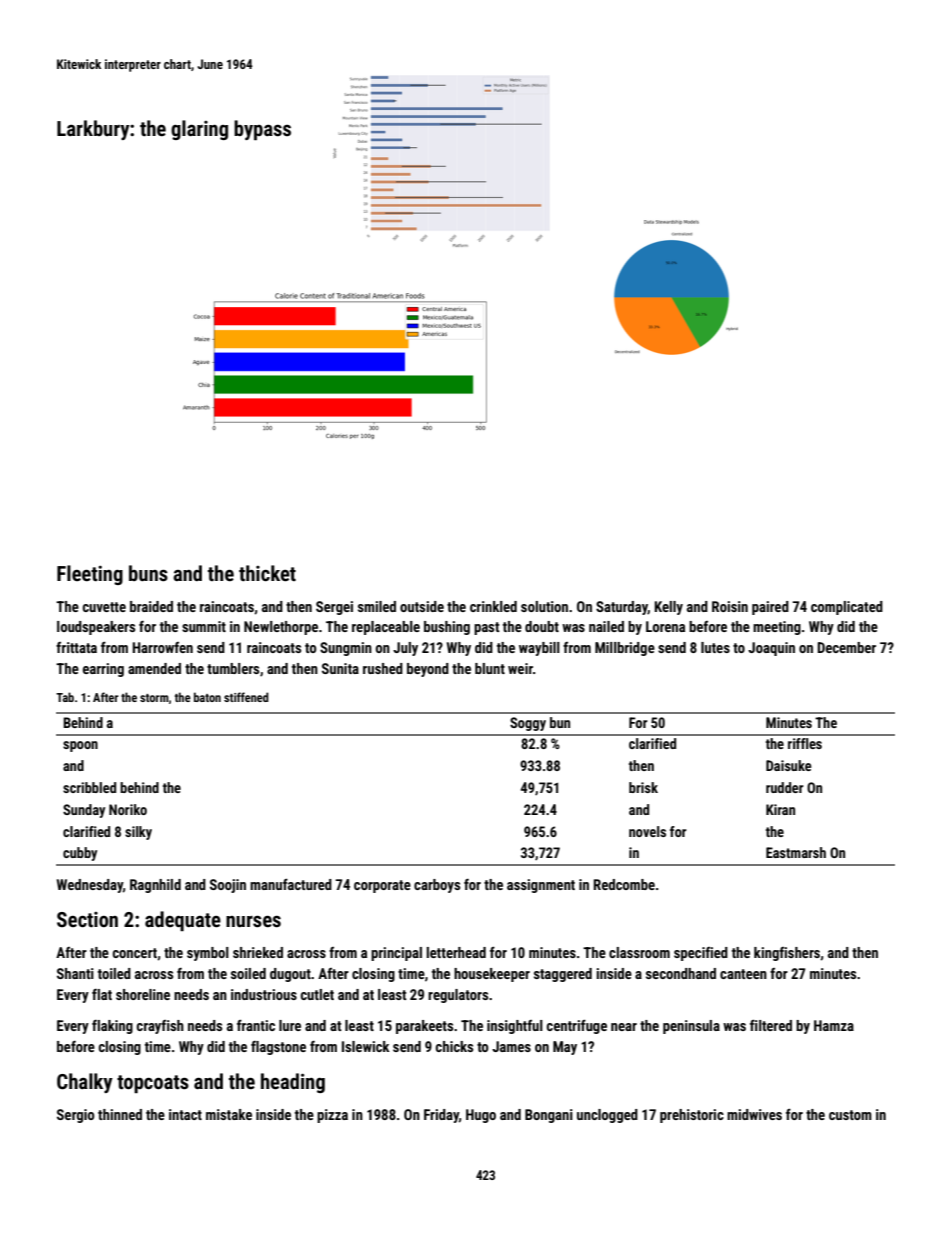  What do you see at coordinates (847, 608) in the image?
I see `complicated` at bounding box center [847, 608].
